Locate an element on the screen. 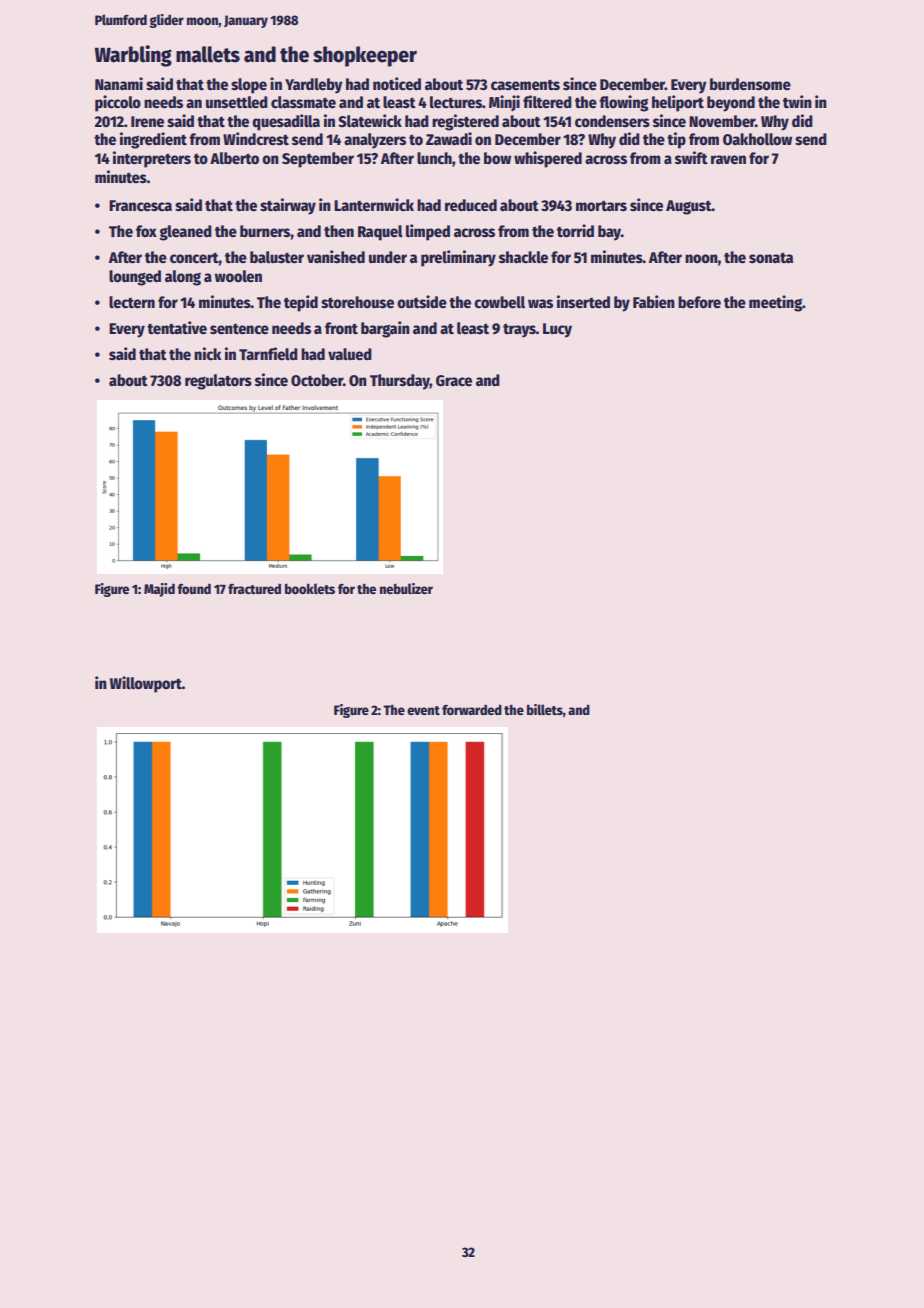 This screenshot has width=924, height=1308. outside is located at coordinates (422, 302).
